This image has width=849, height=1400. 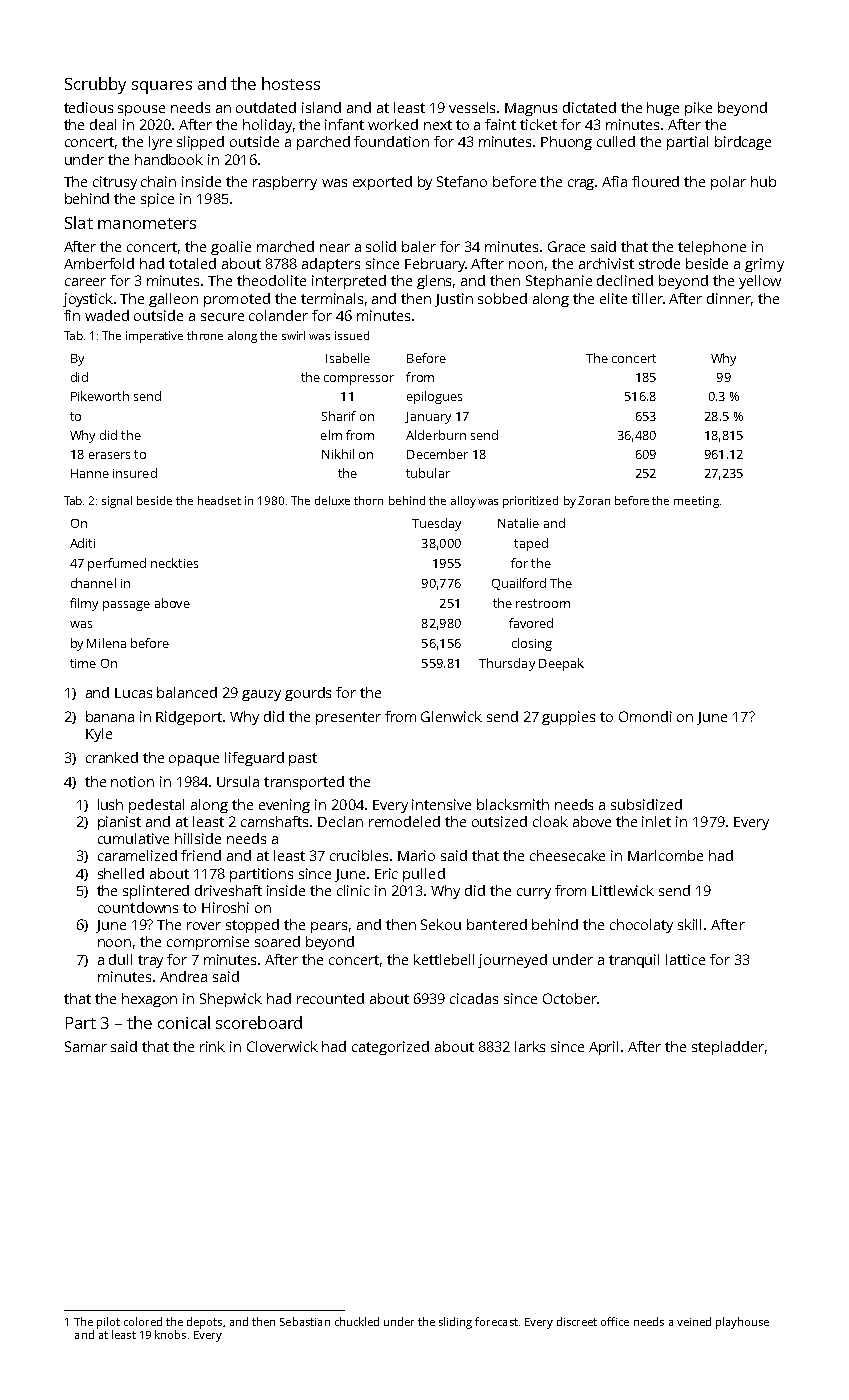 What do you see at coordinates (559, 282) in the image?
I see `Stephanie` at bounding box center [559, 282].
